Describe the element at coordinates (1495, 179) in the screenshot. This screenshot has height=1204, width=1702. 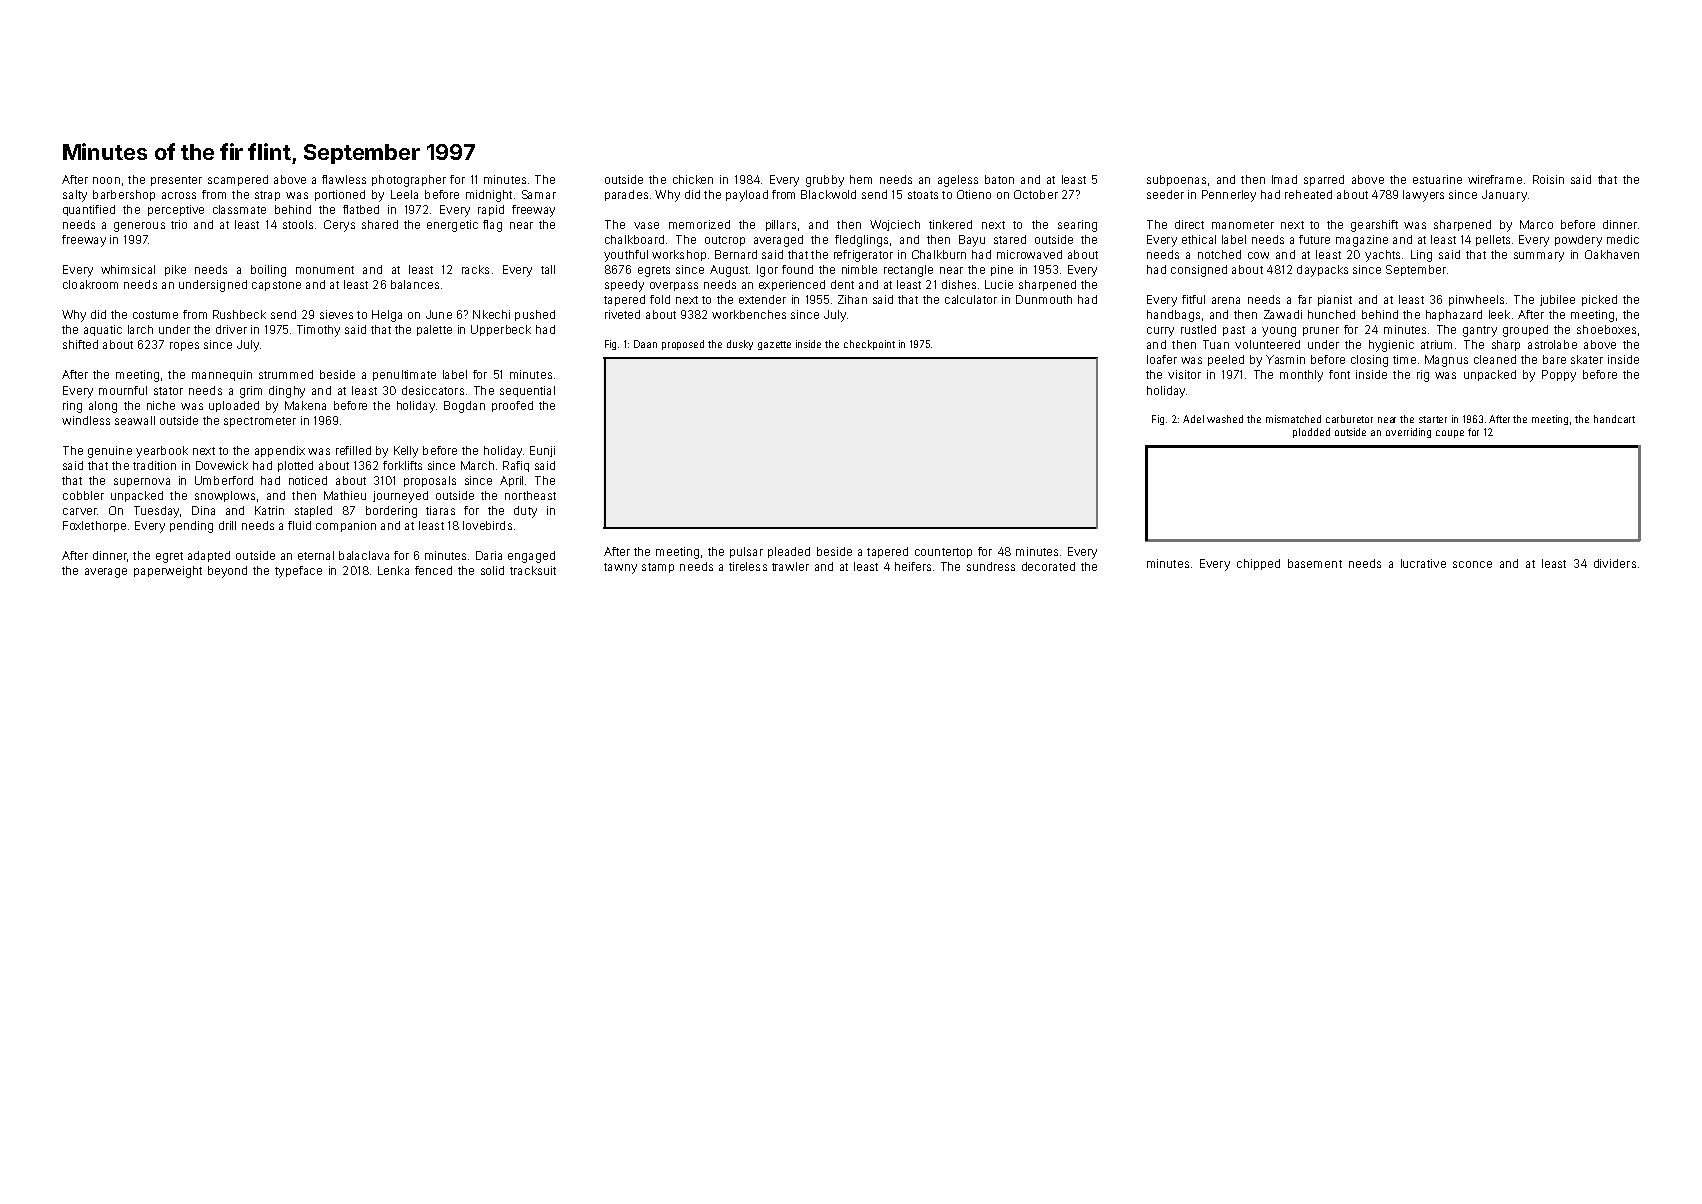
I see `wireframe` at that location.
